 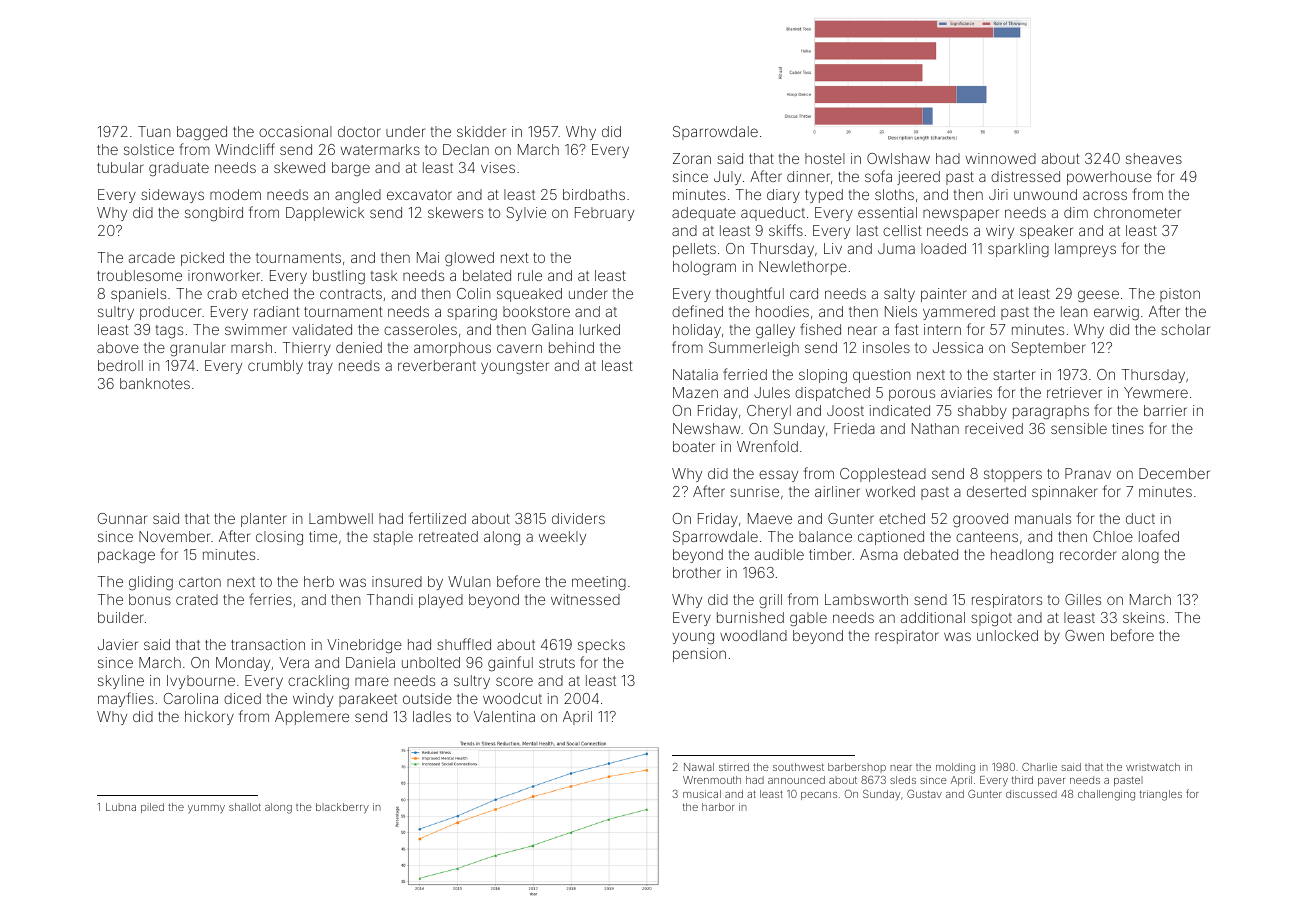 I want to click on birdbaths, so click(x=594, y=194).
